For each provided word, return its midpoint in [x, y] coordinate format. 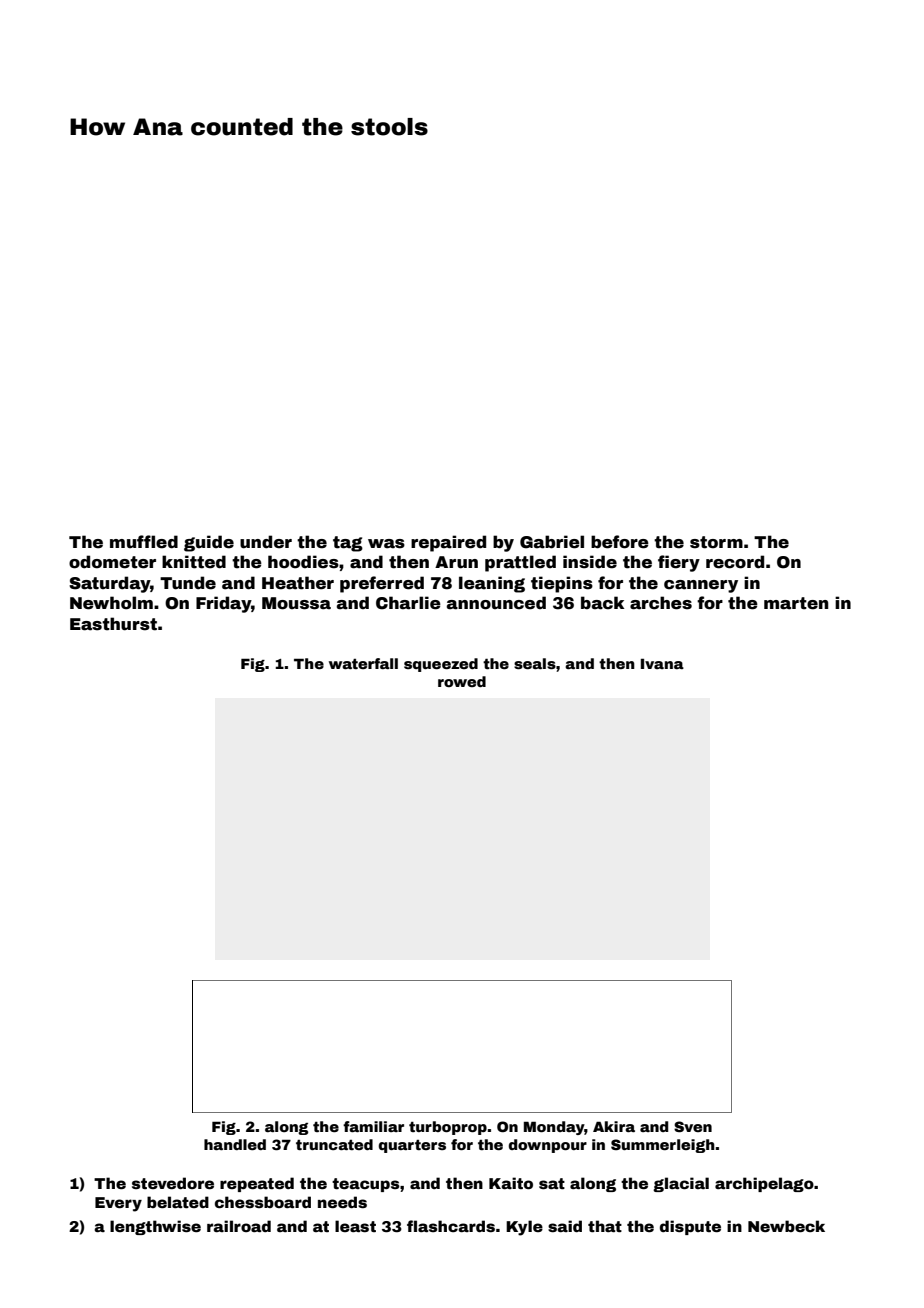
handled [235, 1144]
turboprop [448, 1128]
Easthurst [113, 624]
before [620, 542]
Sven [693, 1126]
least [355, 1226]
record [735, 562]
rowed [462, 681]
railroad [239, 1226]
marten [796, 603]
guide [209, 543]
